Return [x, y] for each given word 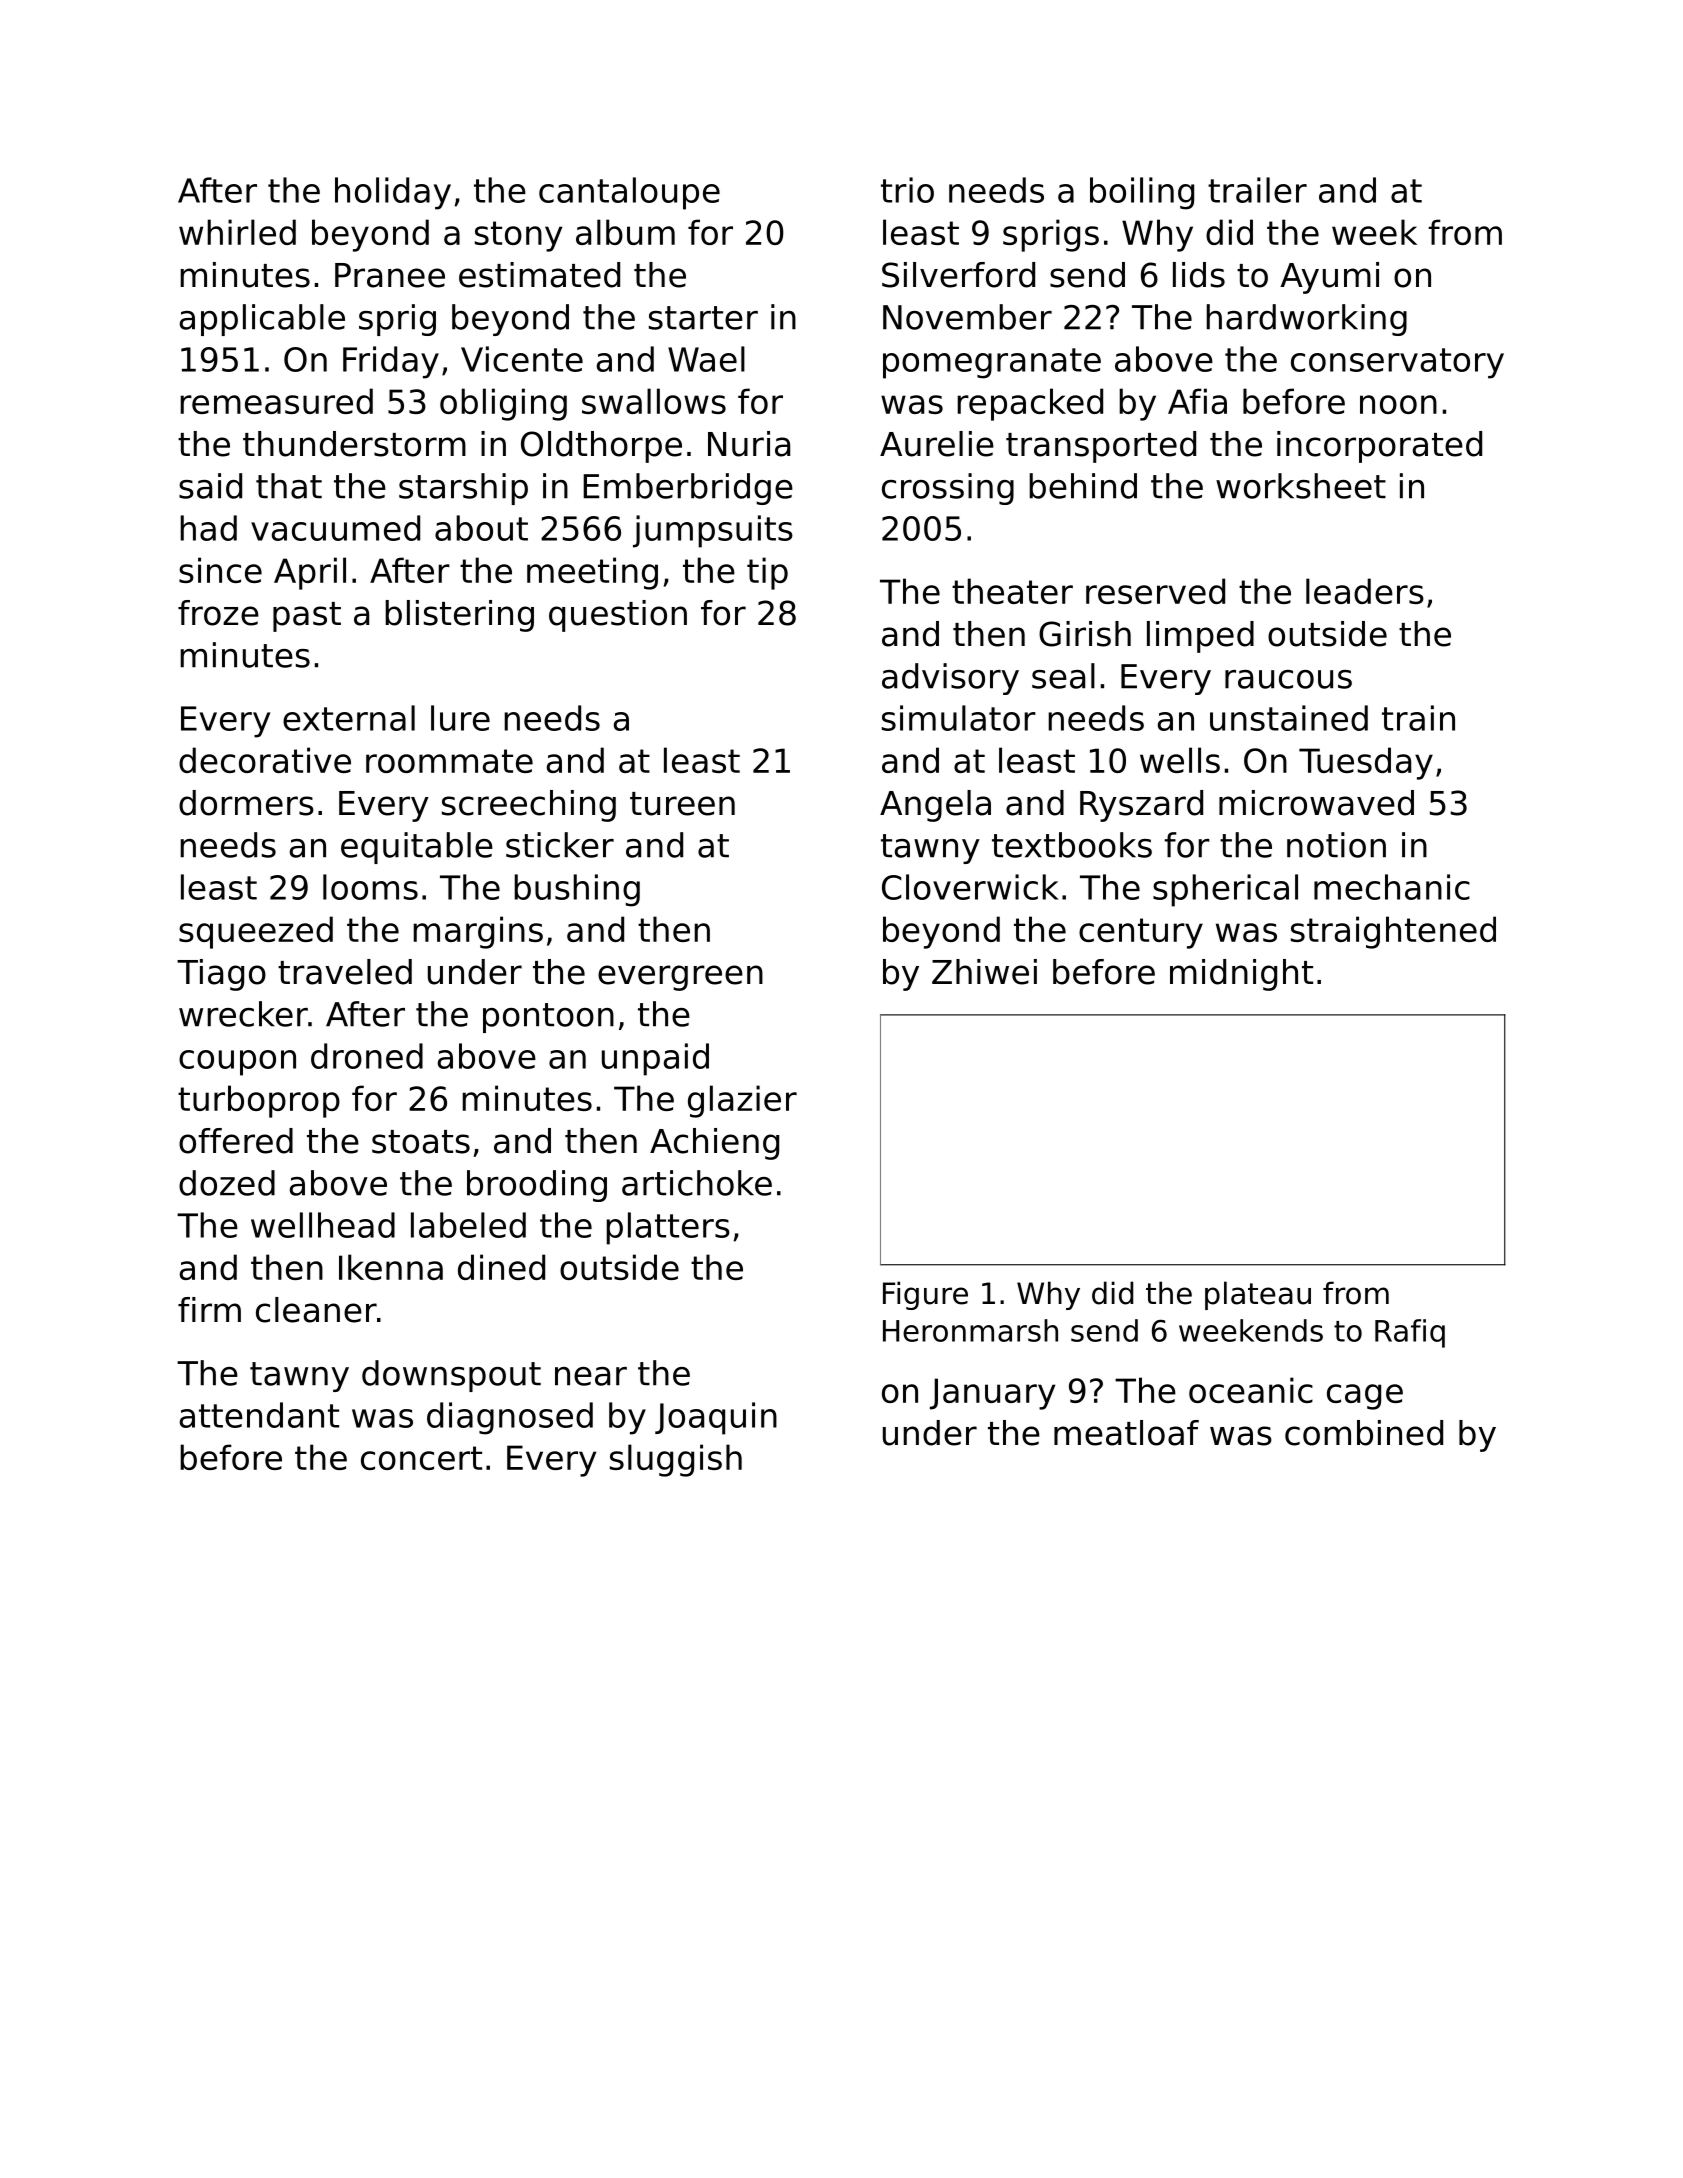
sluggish [676, 1460]
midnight [1241, 975]
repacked [1030, 404]
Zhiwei [984, 972]
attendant [259, 1415]
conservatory [1397, 363]
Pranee [390, 275]
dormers [246, 803]
